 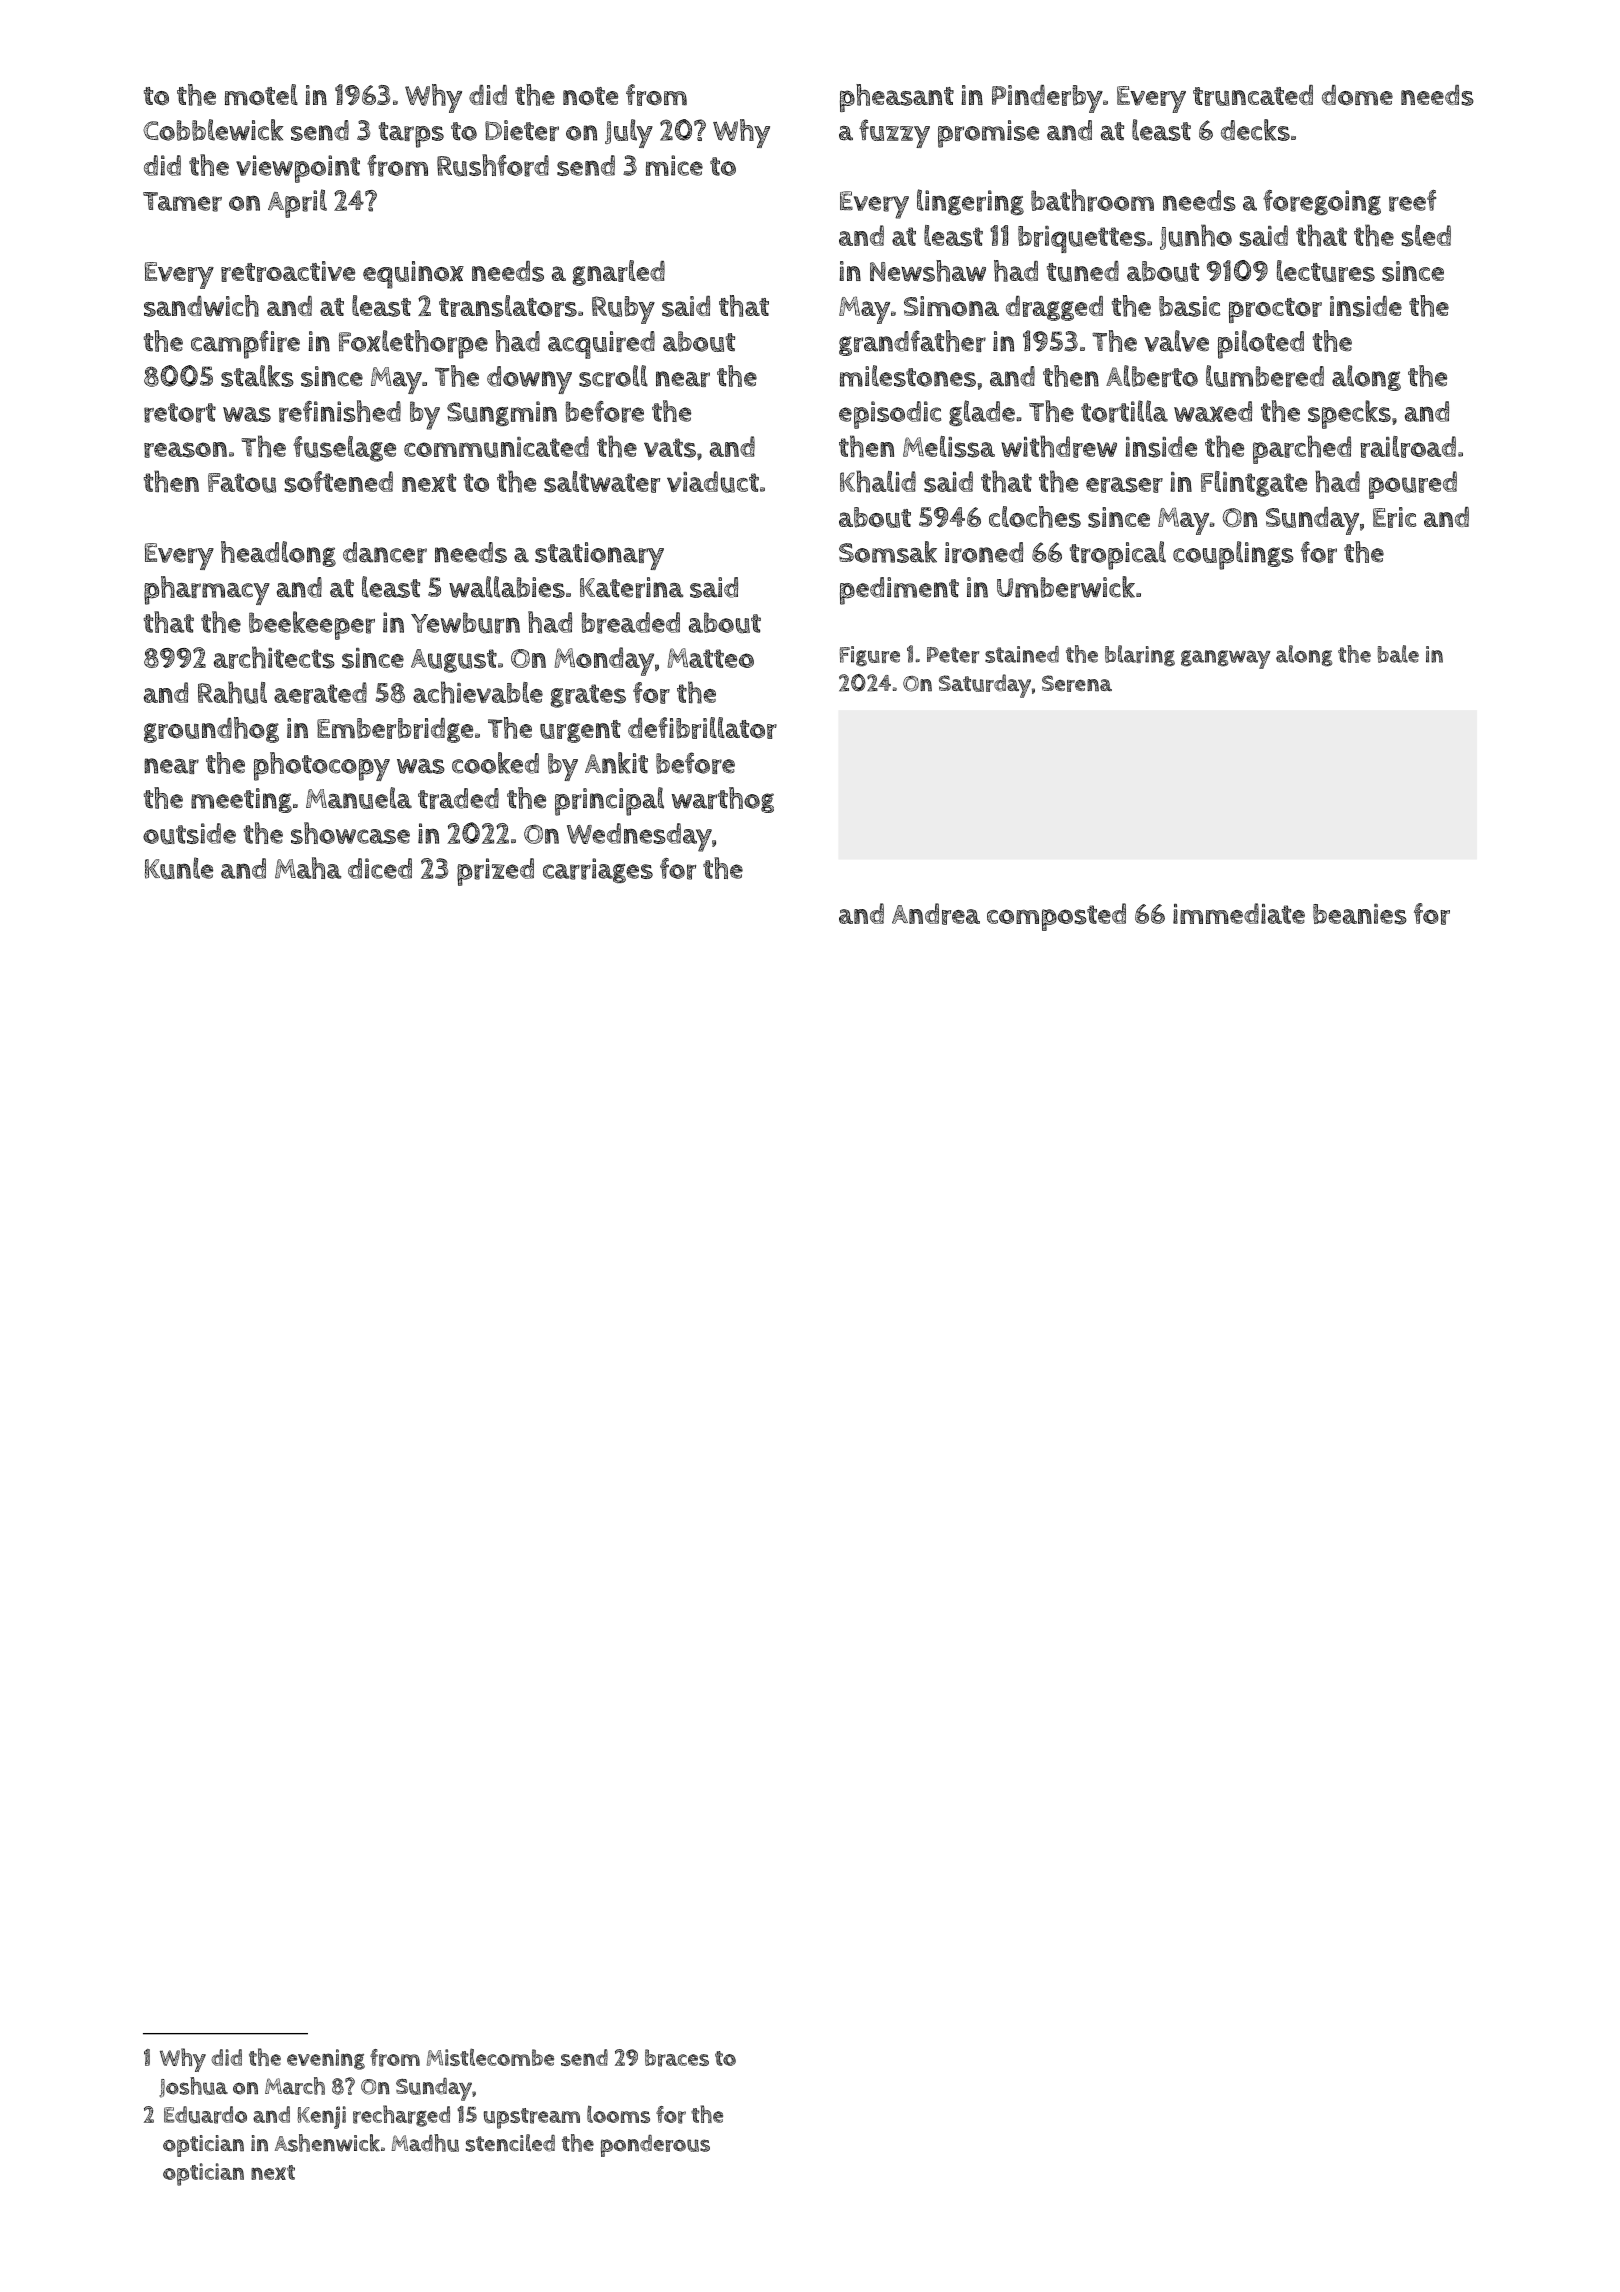 I want to click on pheasant, so click(x=897, y=98).
